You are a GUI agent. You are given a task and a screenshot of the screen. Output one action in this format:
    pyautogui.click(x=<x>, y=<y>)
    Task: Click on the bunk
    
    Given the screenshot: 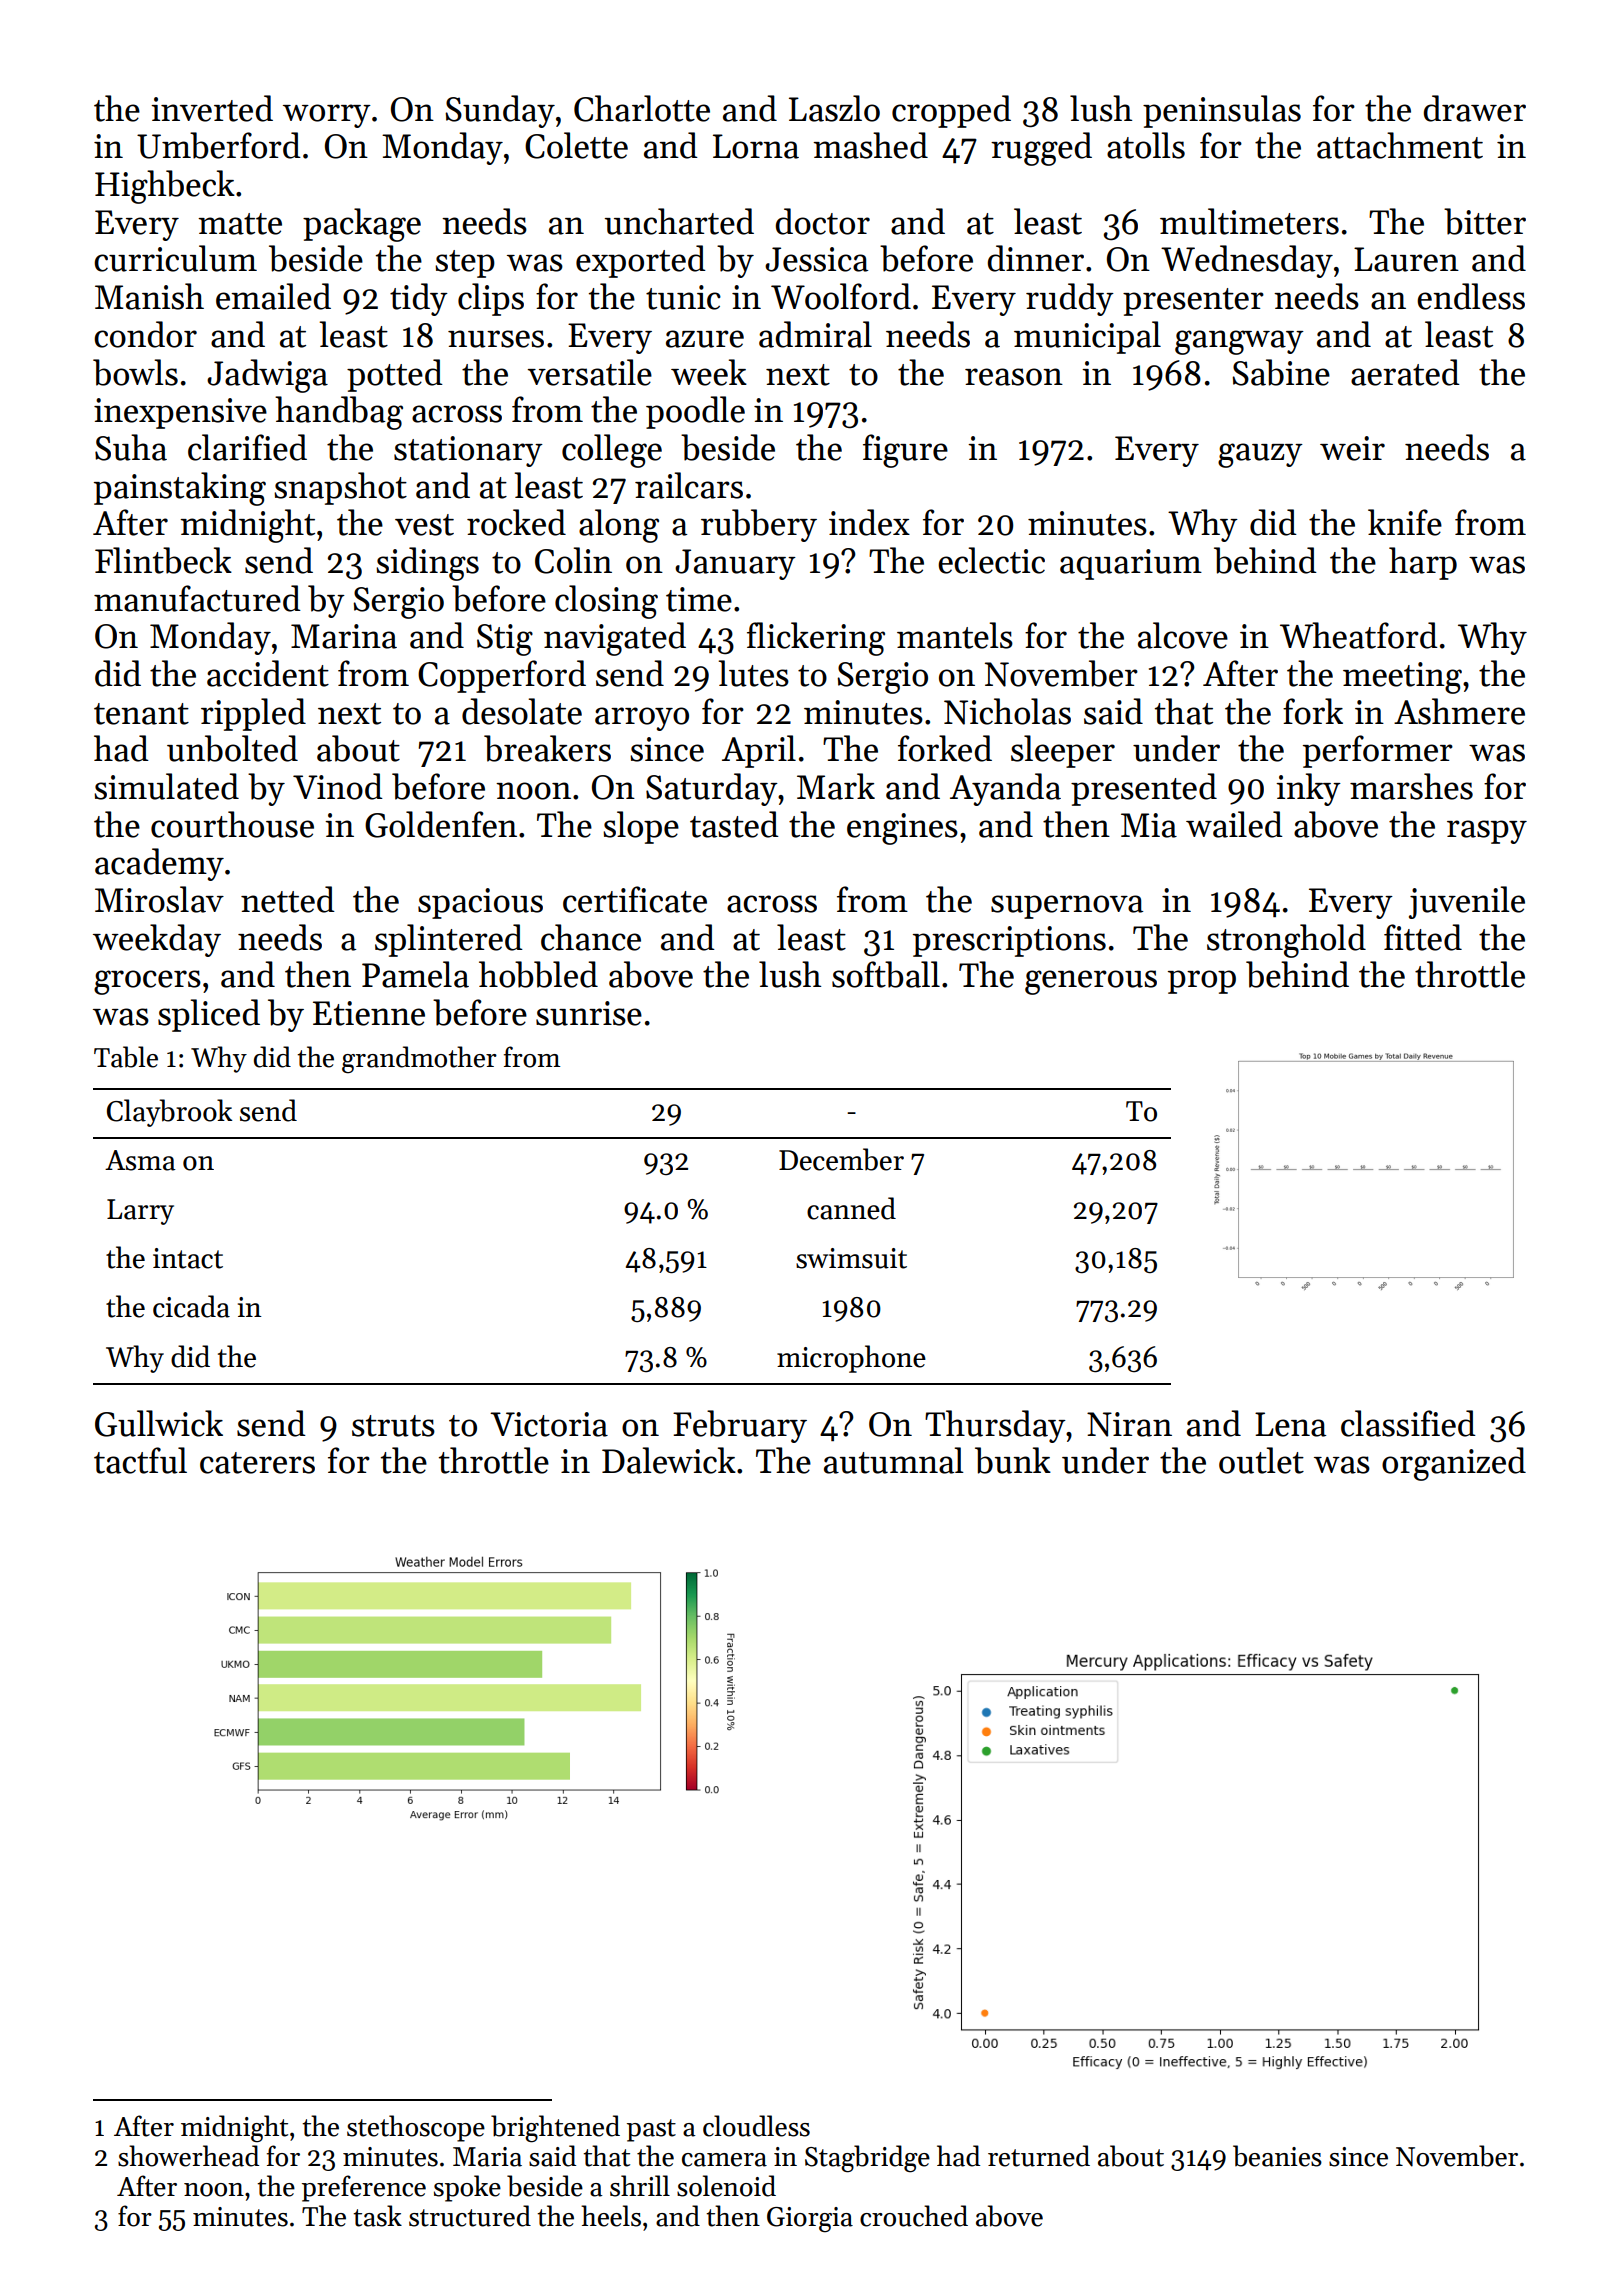 What is the action you would take?
    pyautogui.click(x=1013, y=1460)
